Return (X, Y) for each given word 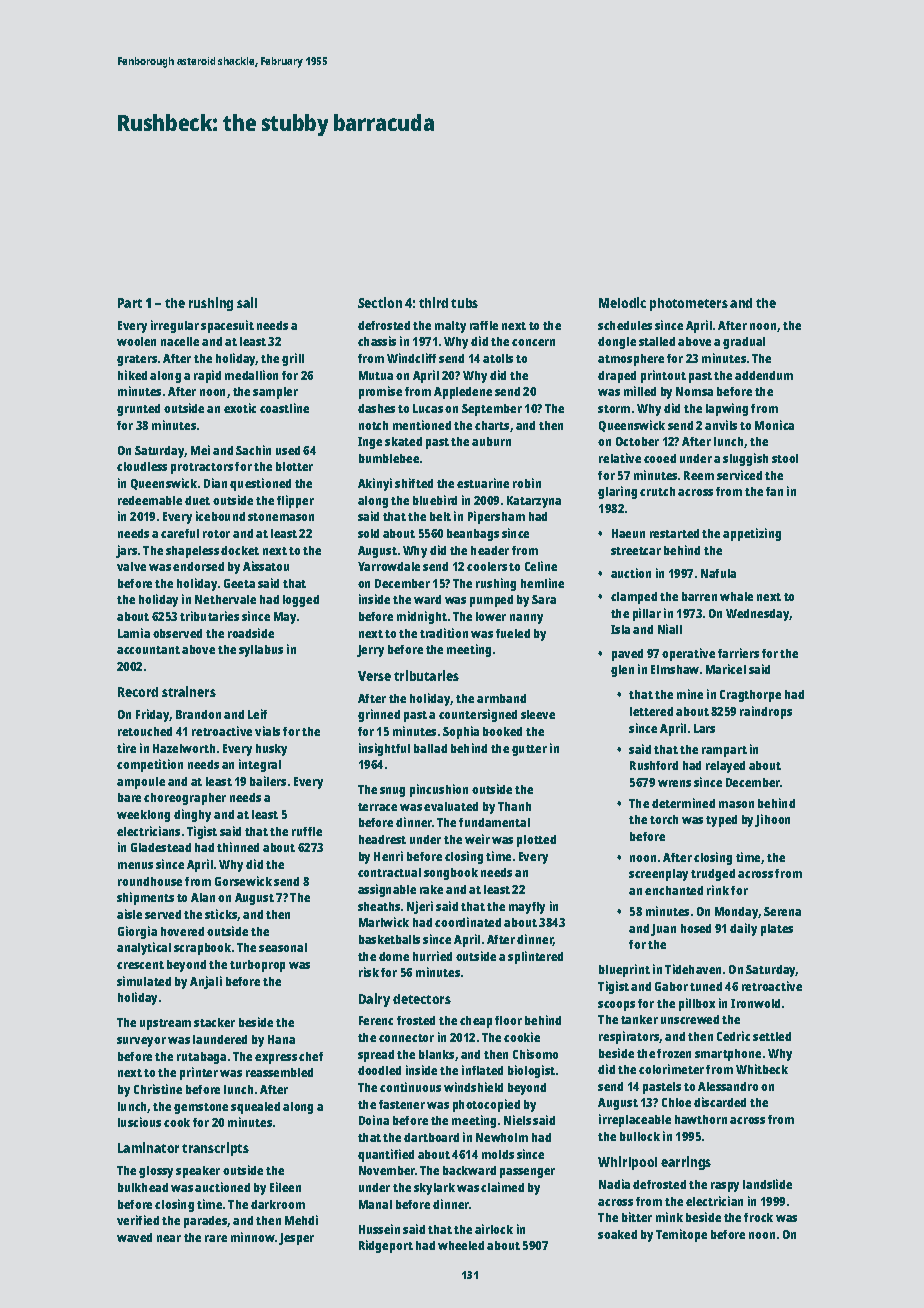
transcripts (215, 1149)
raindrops (766, 712)
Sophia (461, 732)
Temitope (681, 1235)
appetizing (752, 534)
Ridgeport (386, 1246)
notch (373, 425)
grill (293, 359)
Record (138, 692)
